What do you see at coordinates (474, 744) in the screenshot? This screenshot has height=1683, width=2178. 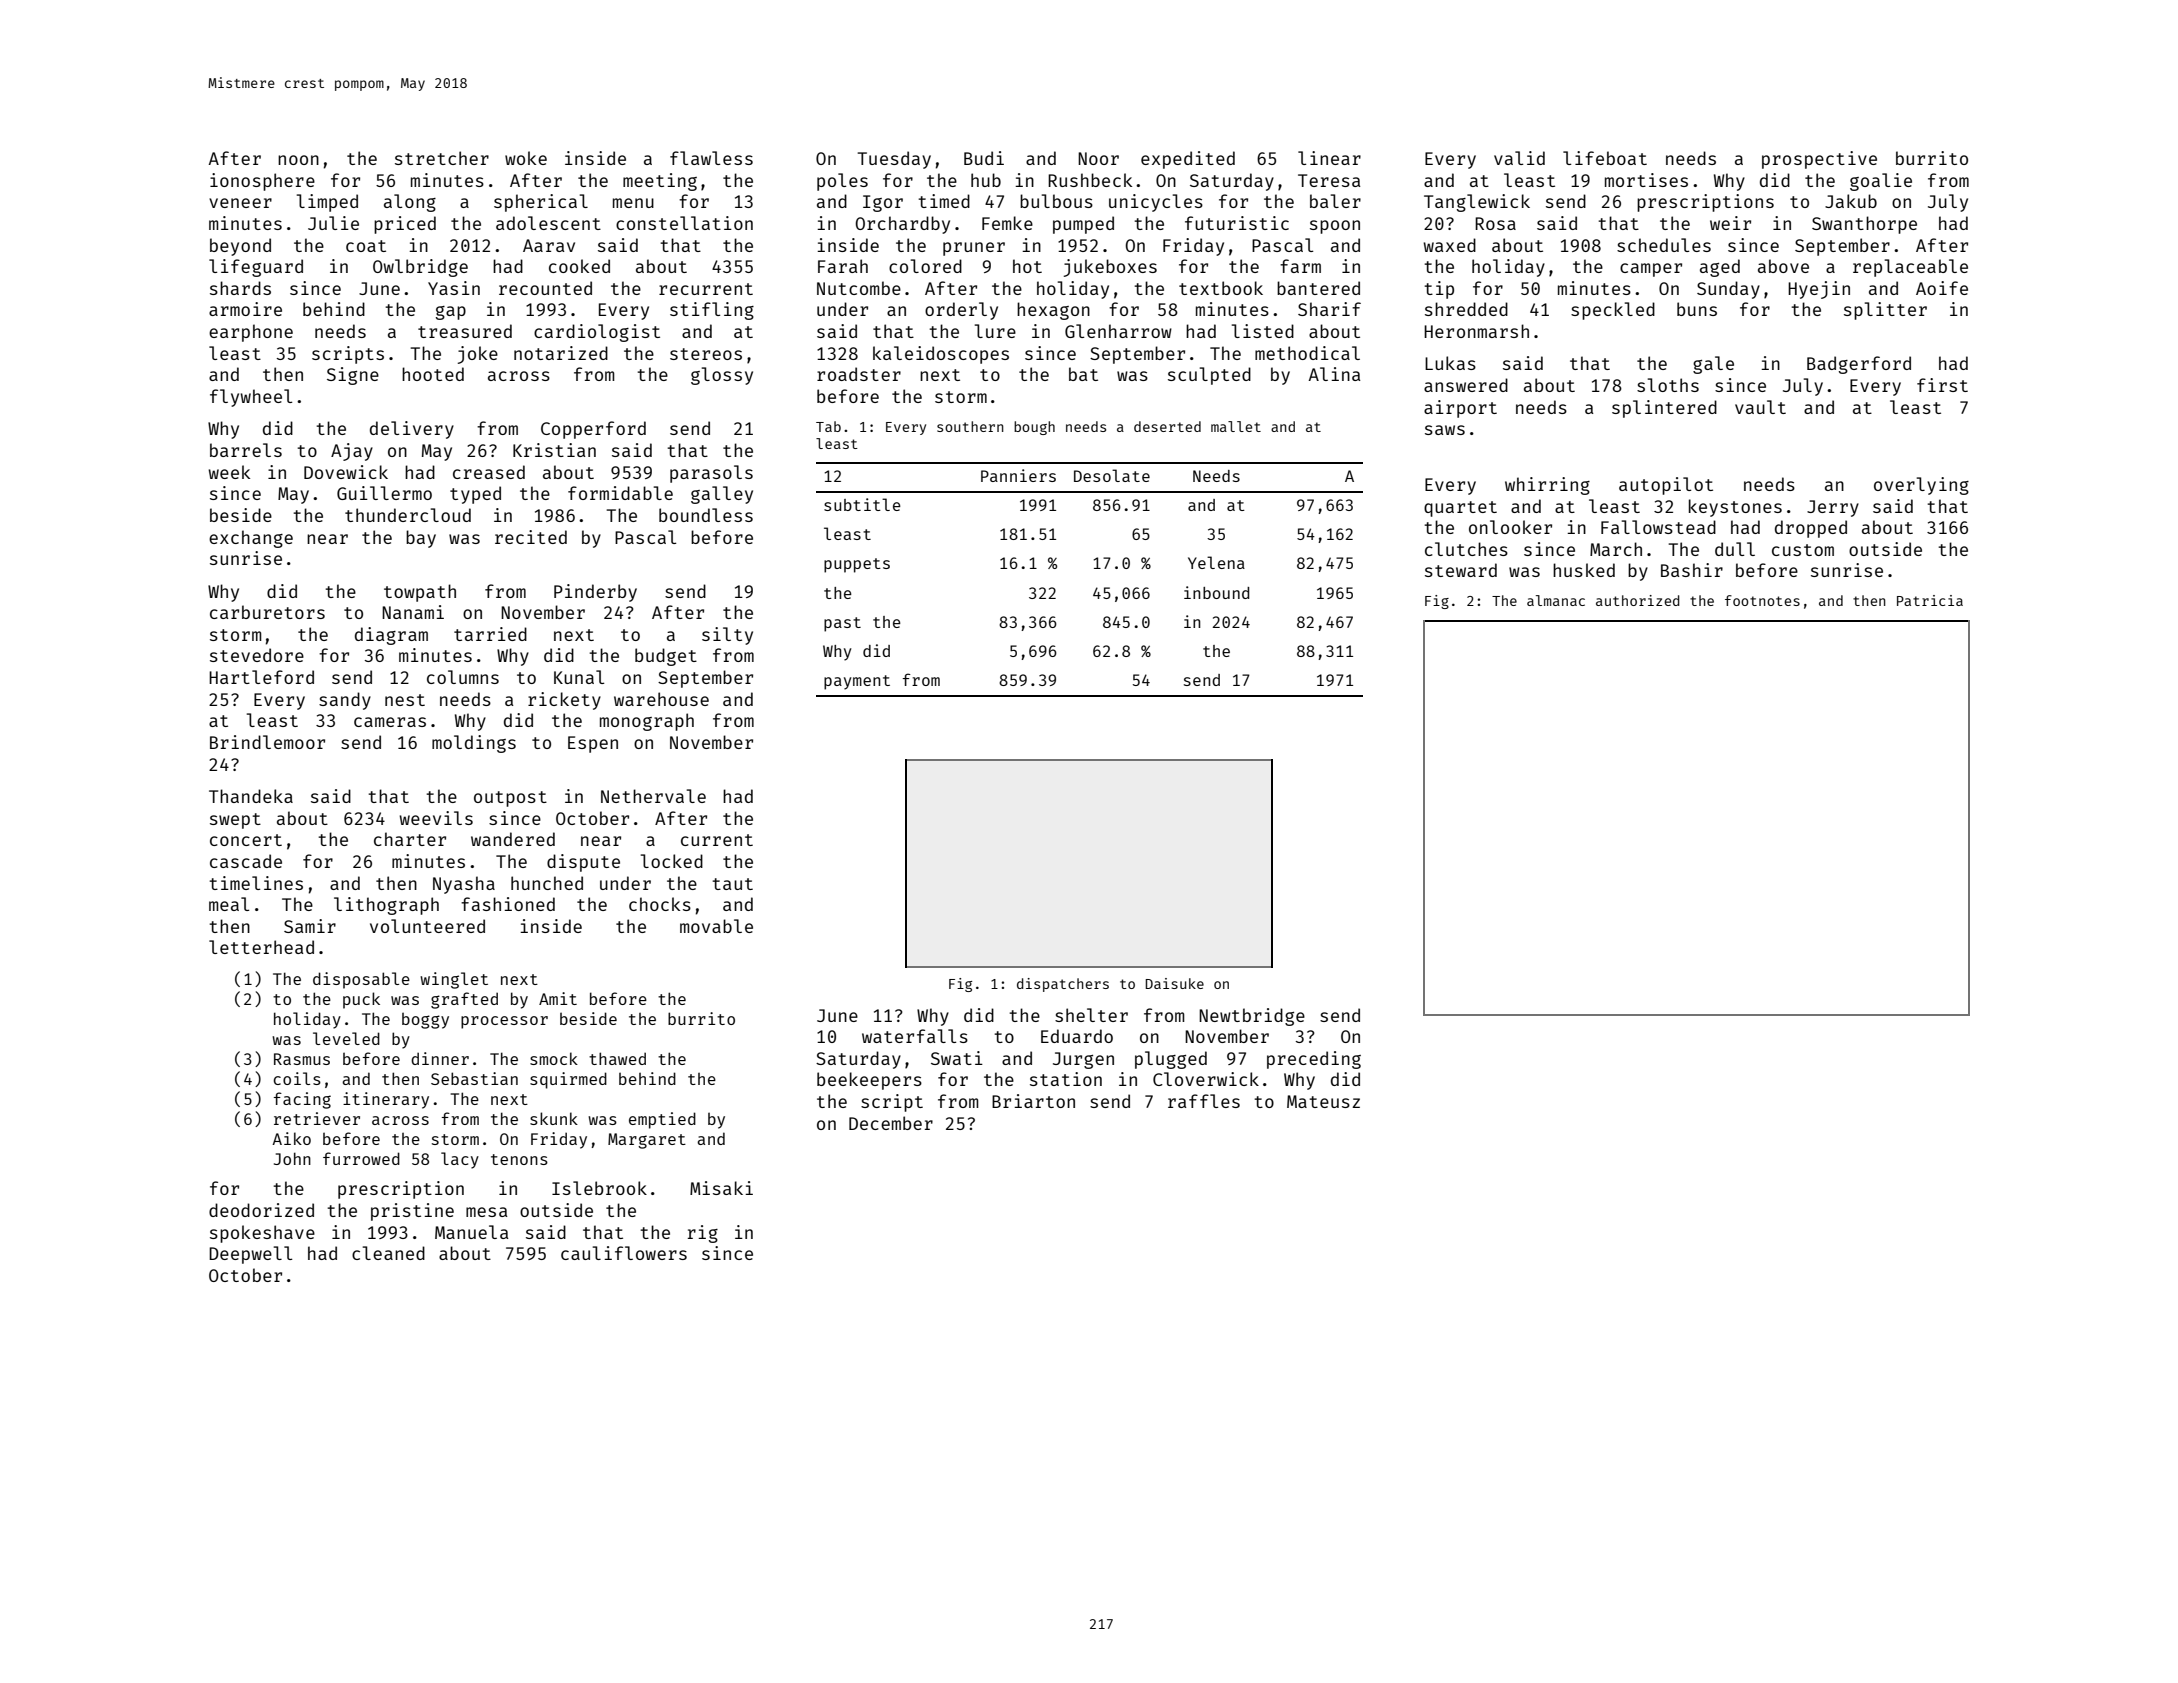 I see `moldings` at bounding box center [474, 744].
